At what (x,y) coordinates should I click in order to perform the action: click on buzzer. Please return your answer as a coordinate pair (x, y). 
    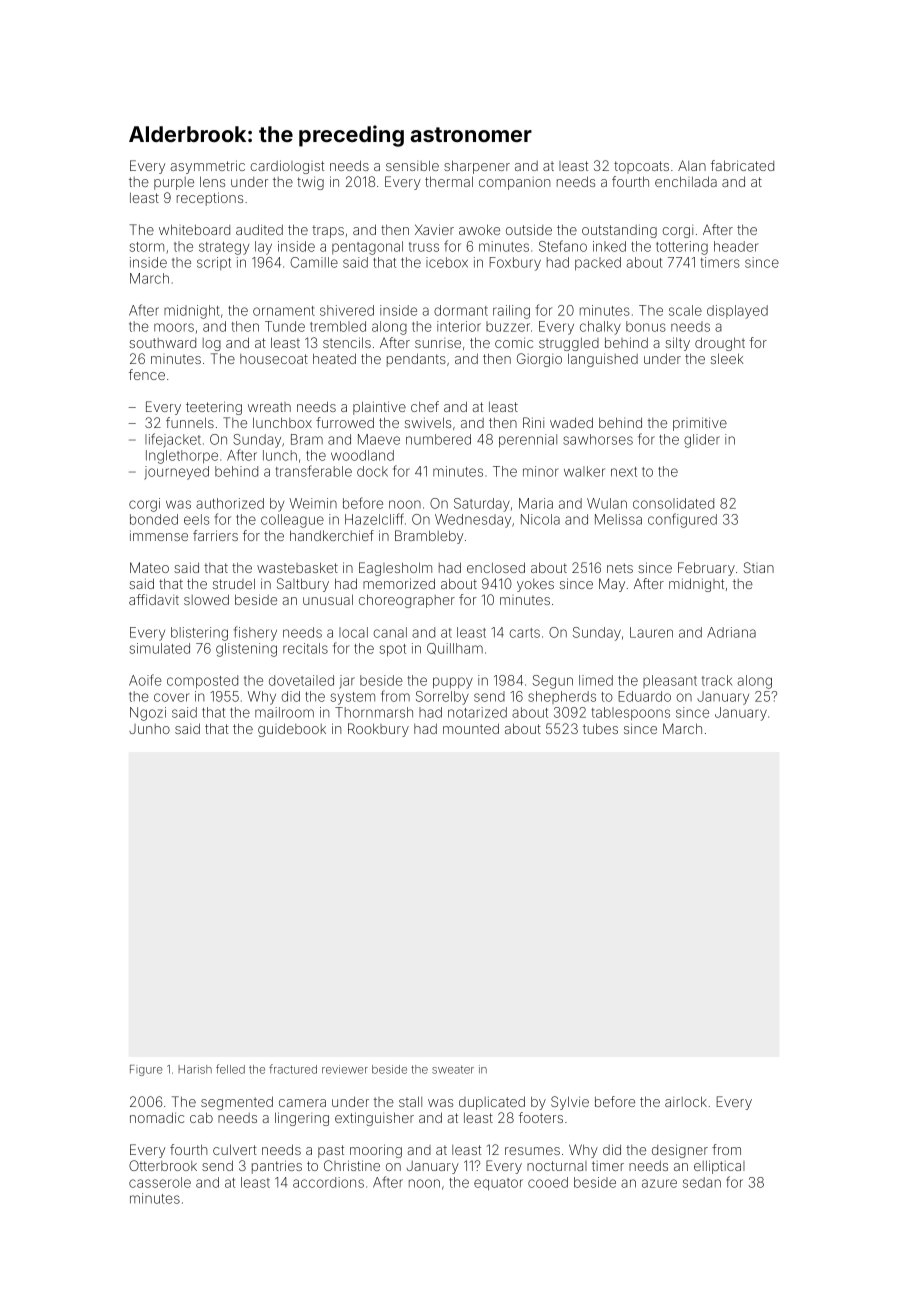
    Looking at the image, I should click on (508, 326).
